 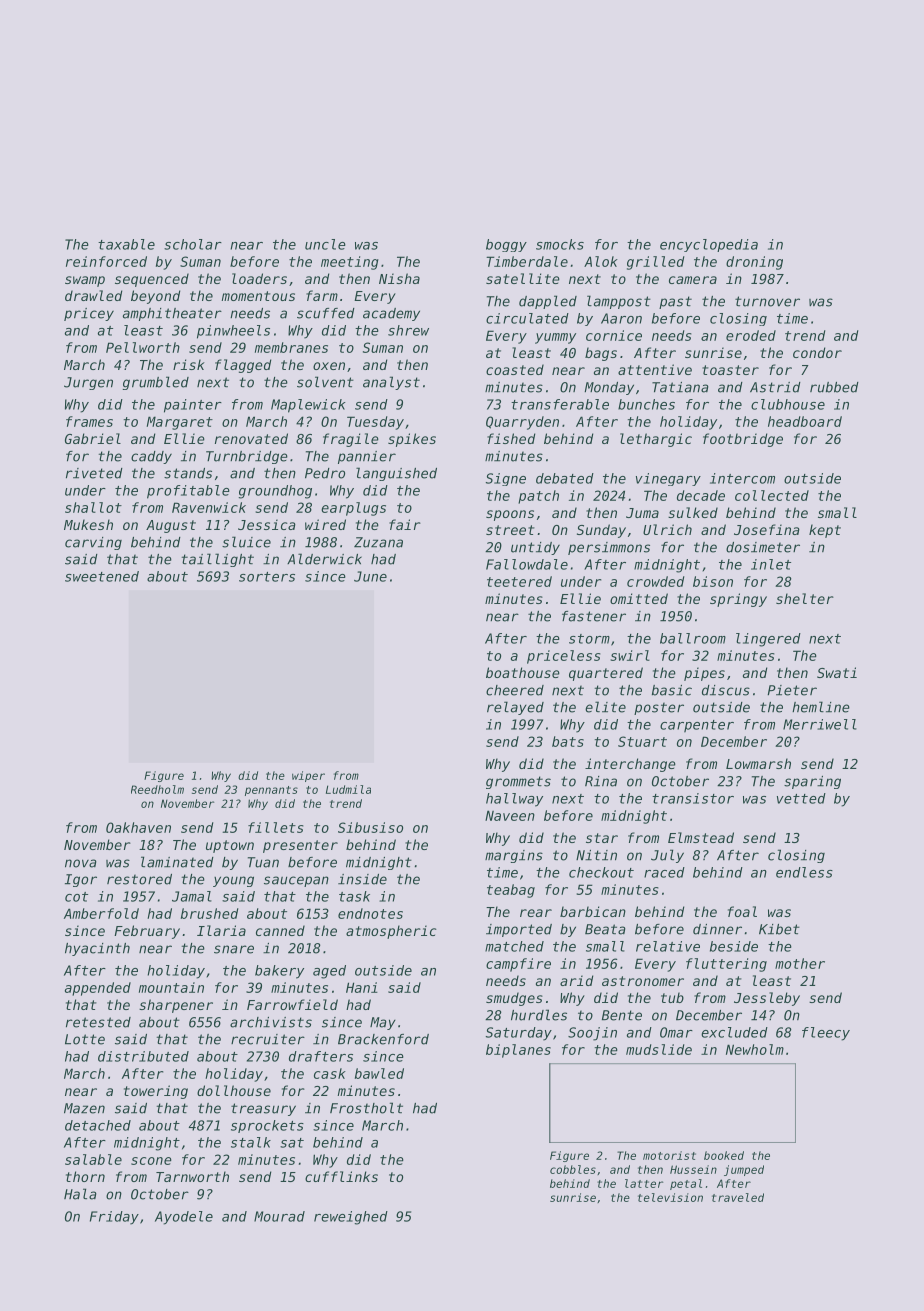 I want to click on mudslide, so click(x=659, y=1049).
